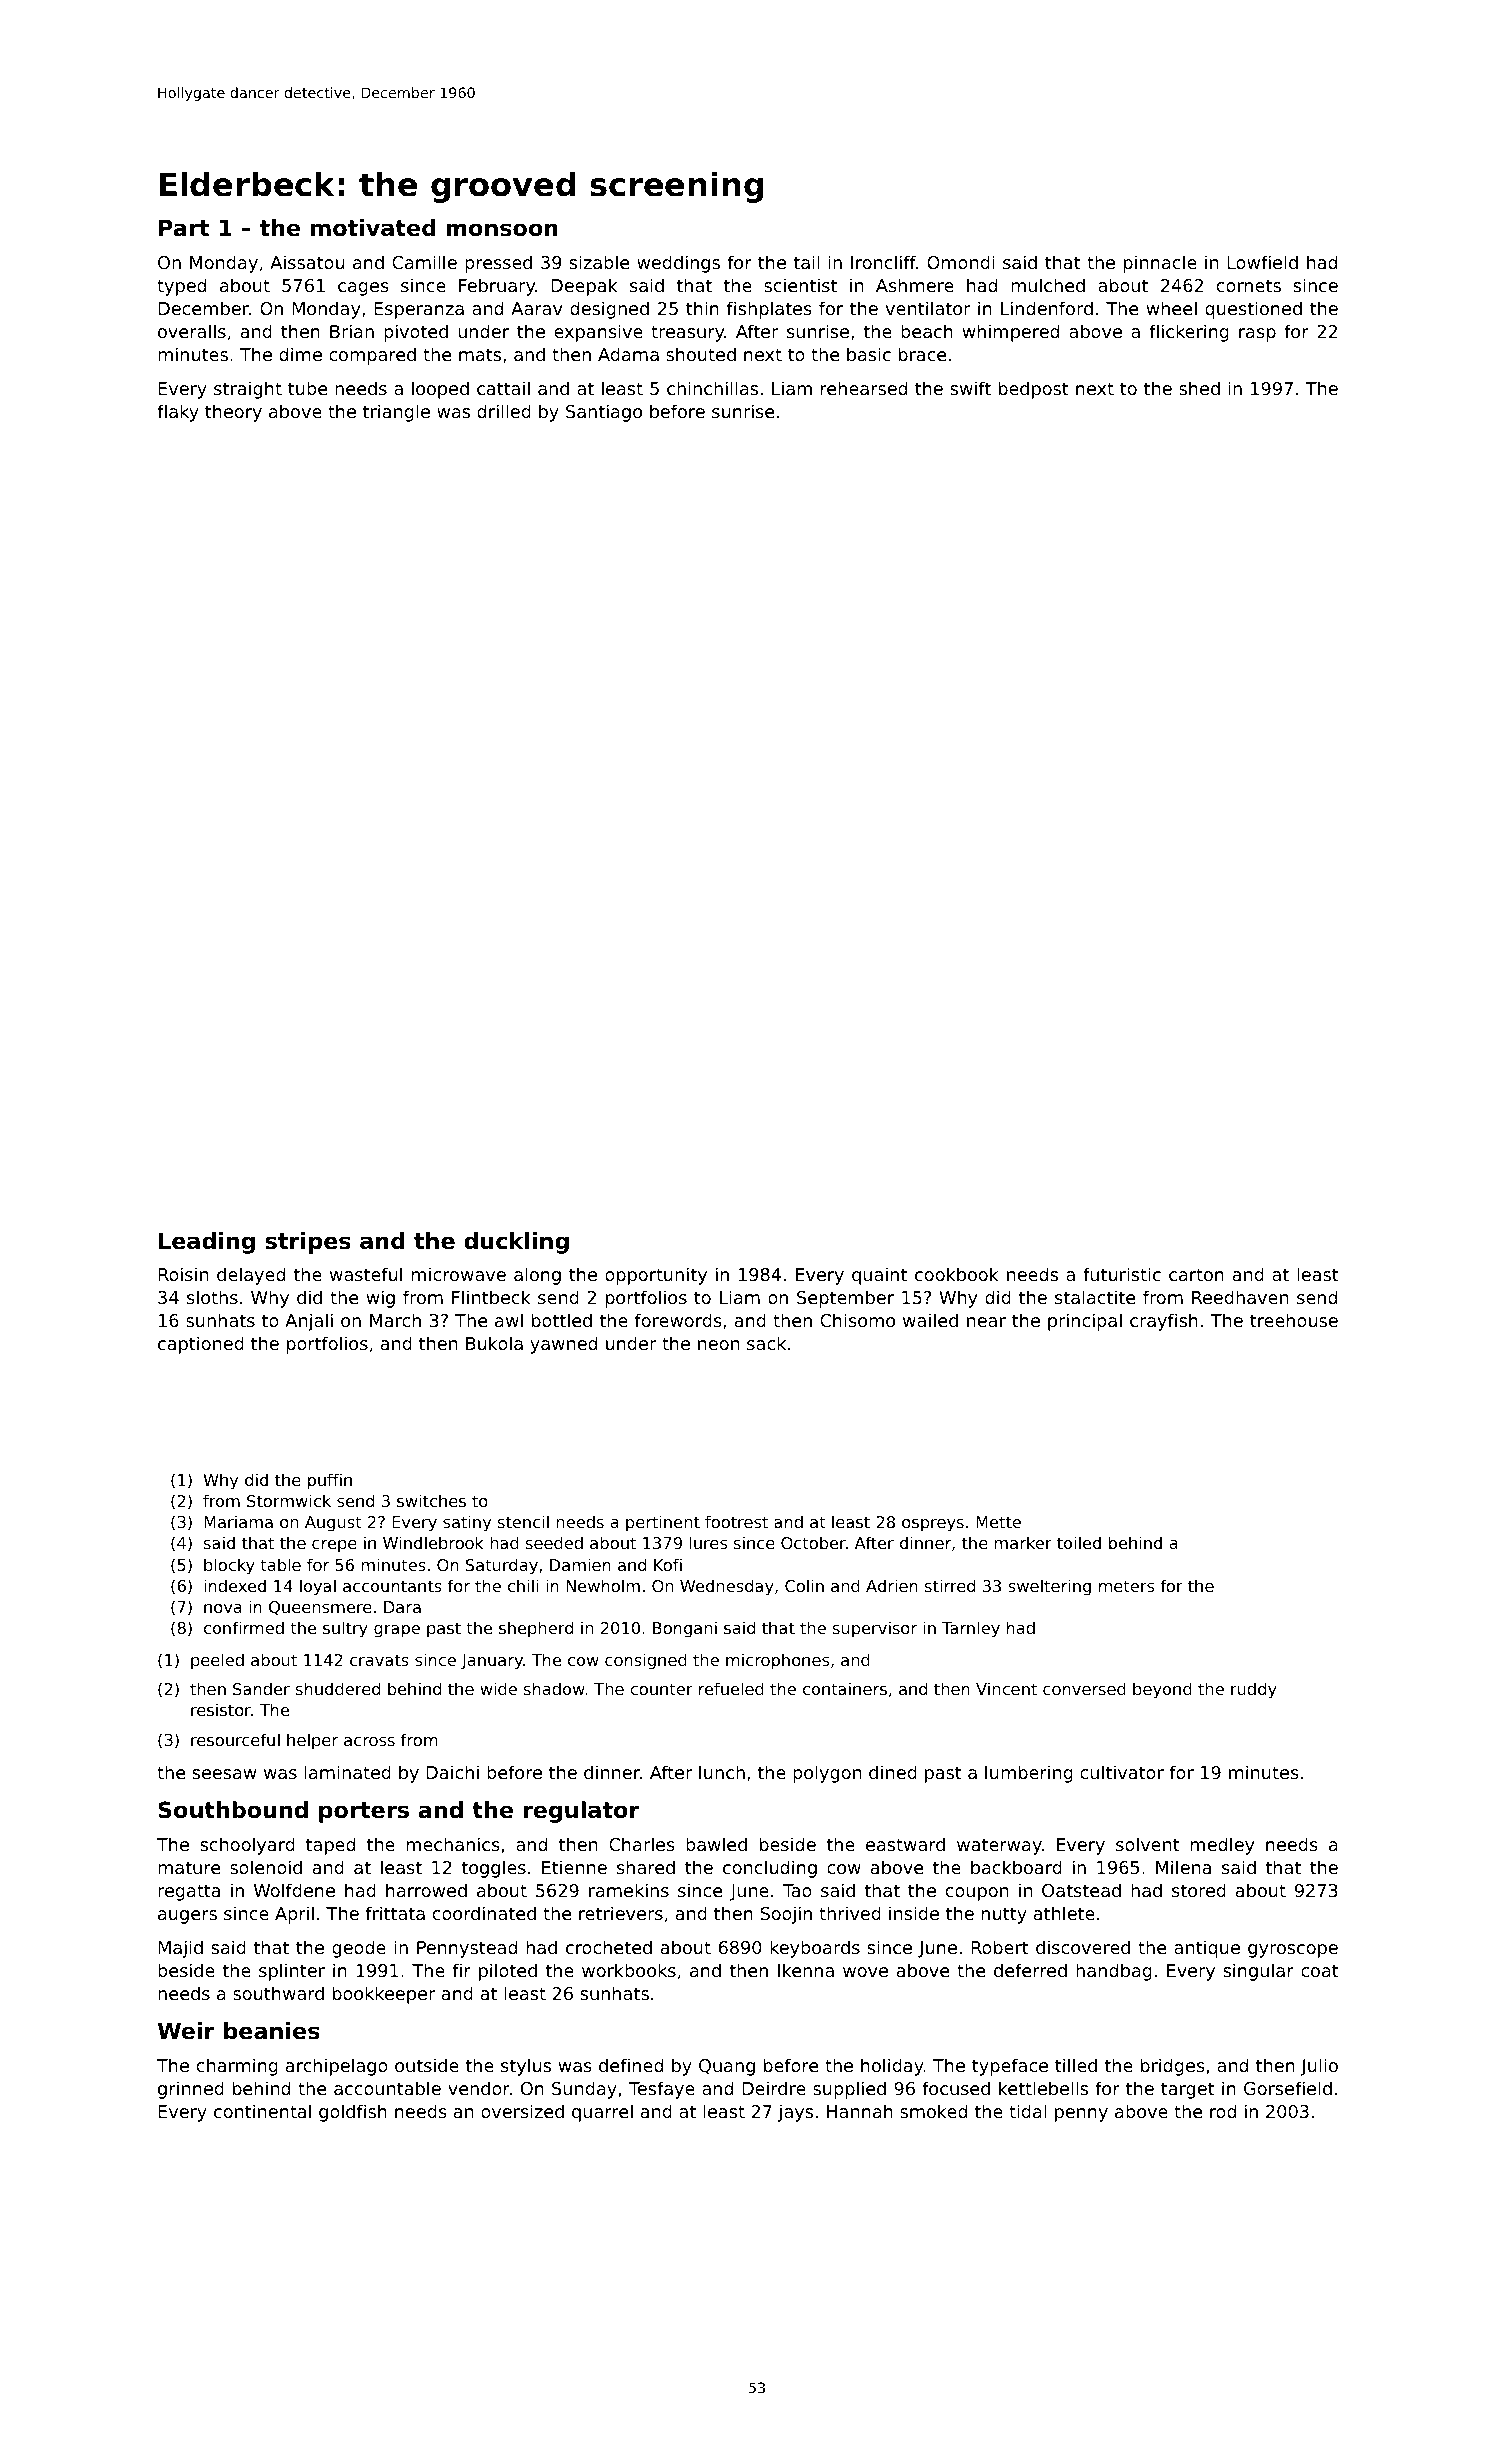  Describe the element at coordinates (1023, 1542) in the screenshot. I see `marker` at that location.
